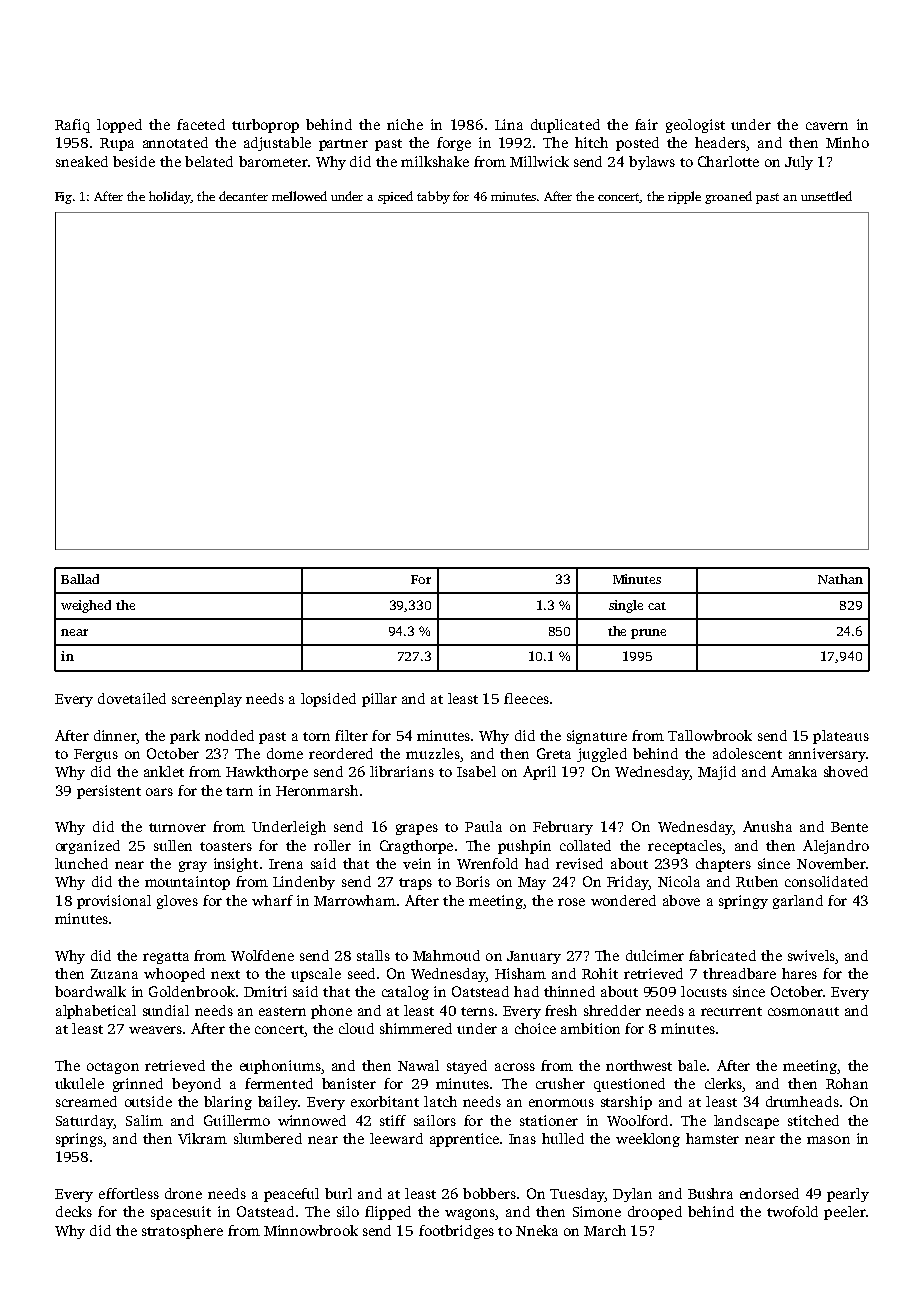 The width and height of the screenshot is (924, 1308). What do you see at coordinates (626, 606) in the screenshot?
I see `single` at bounding box center [626, 606].
